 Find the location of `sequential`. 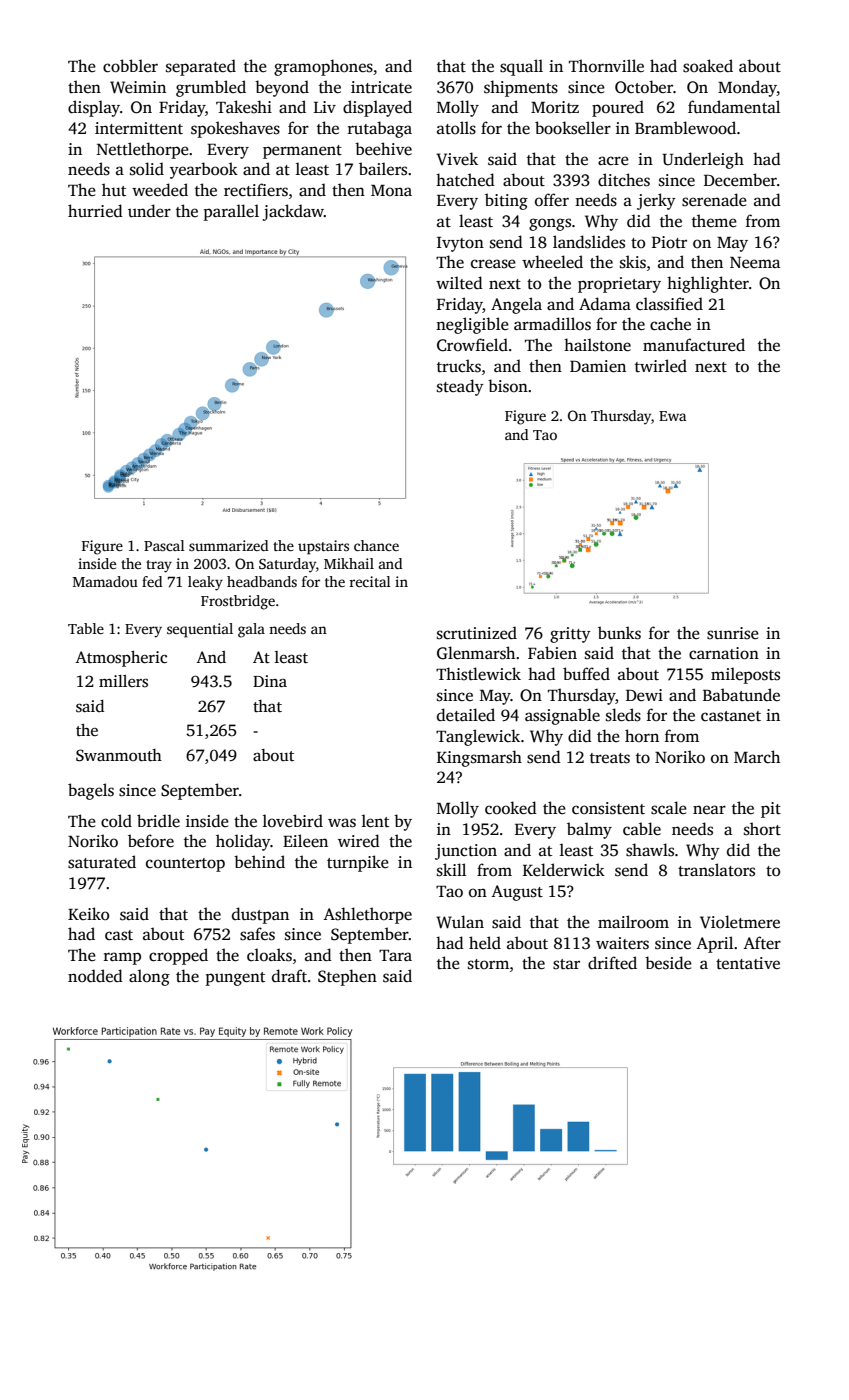

sequential is located at coordinates (200, 630).
